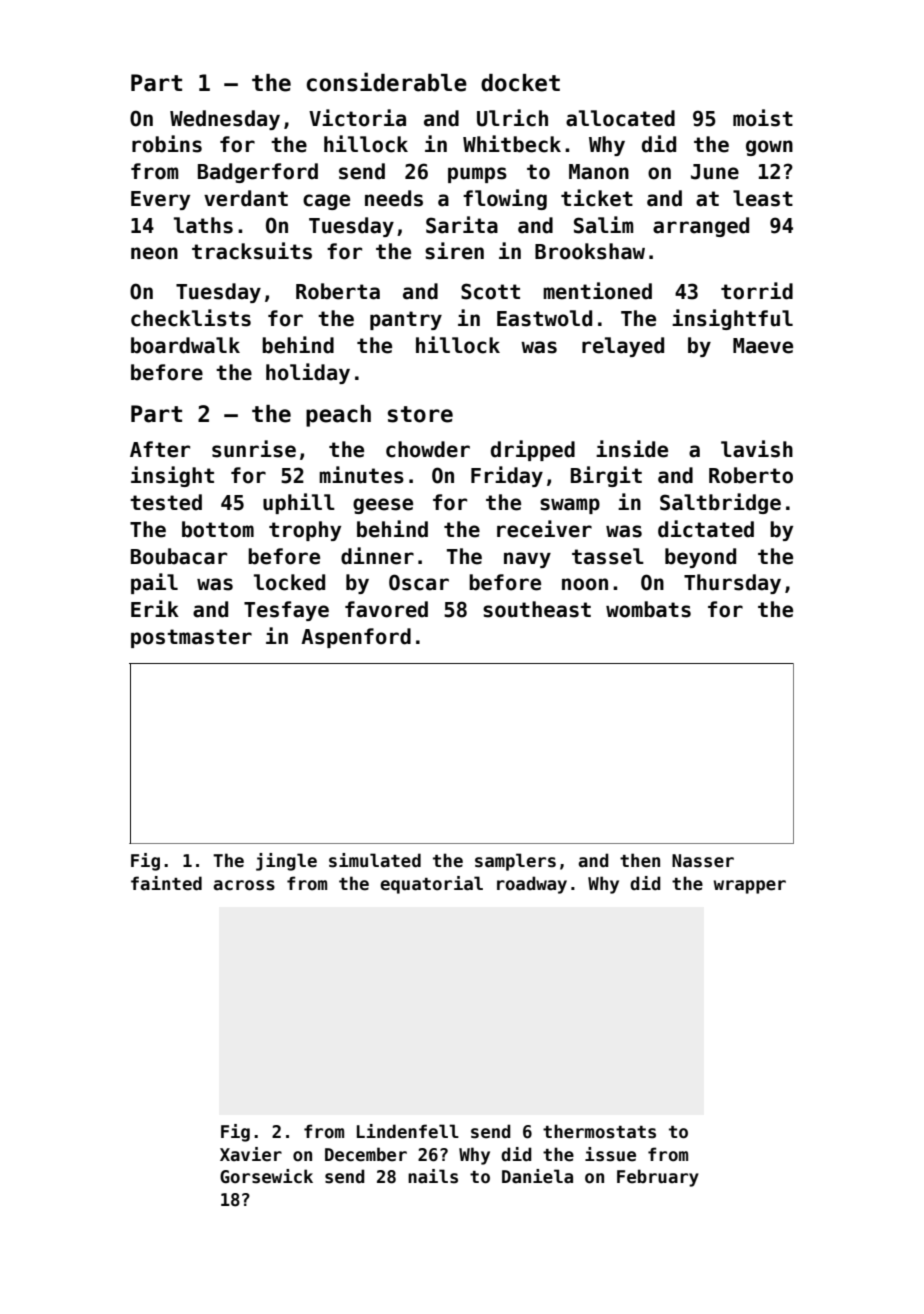 The width and height of the page is (924, 1314). What do you see at coordinates (610, 1154) in the page?
I see `issue` at bounding box center [610, 1154].
